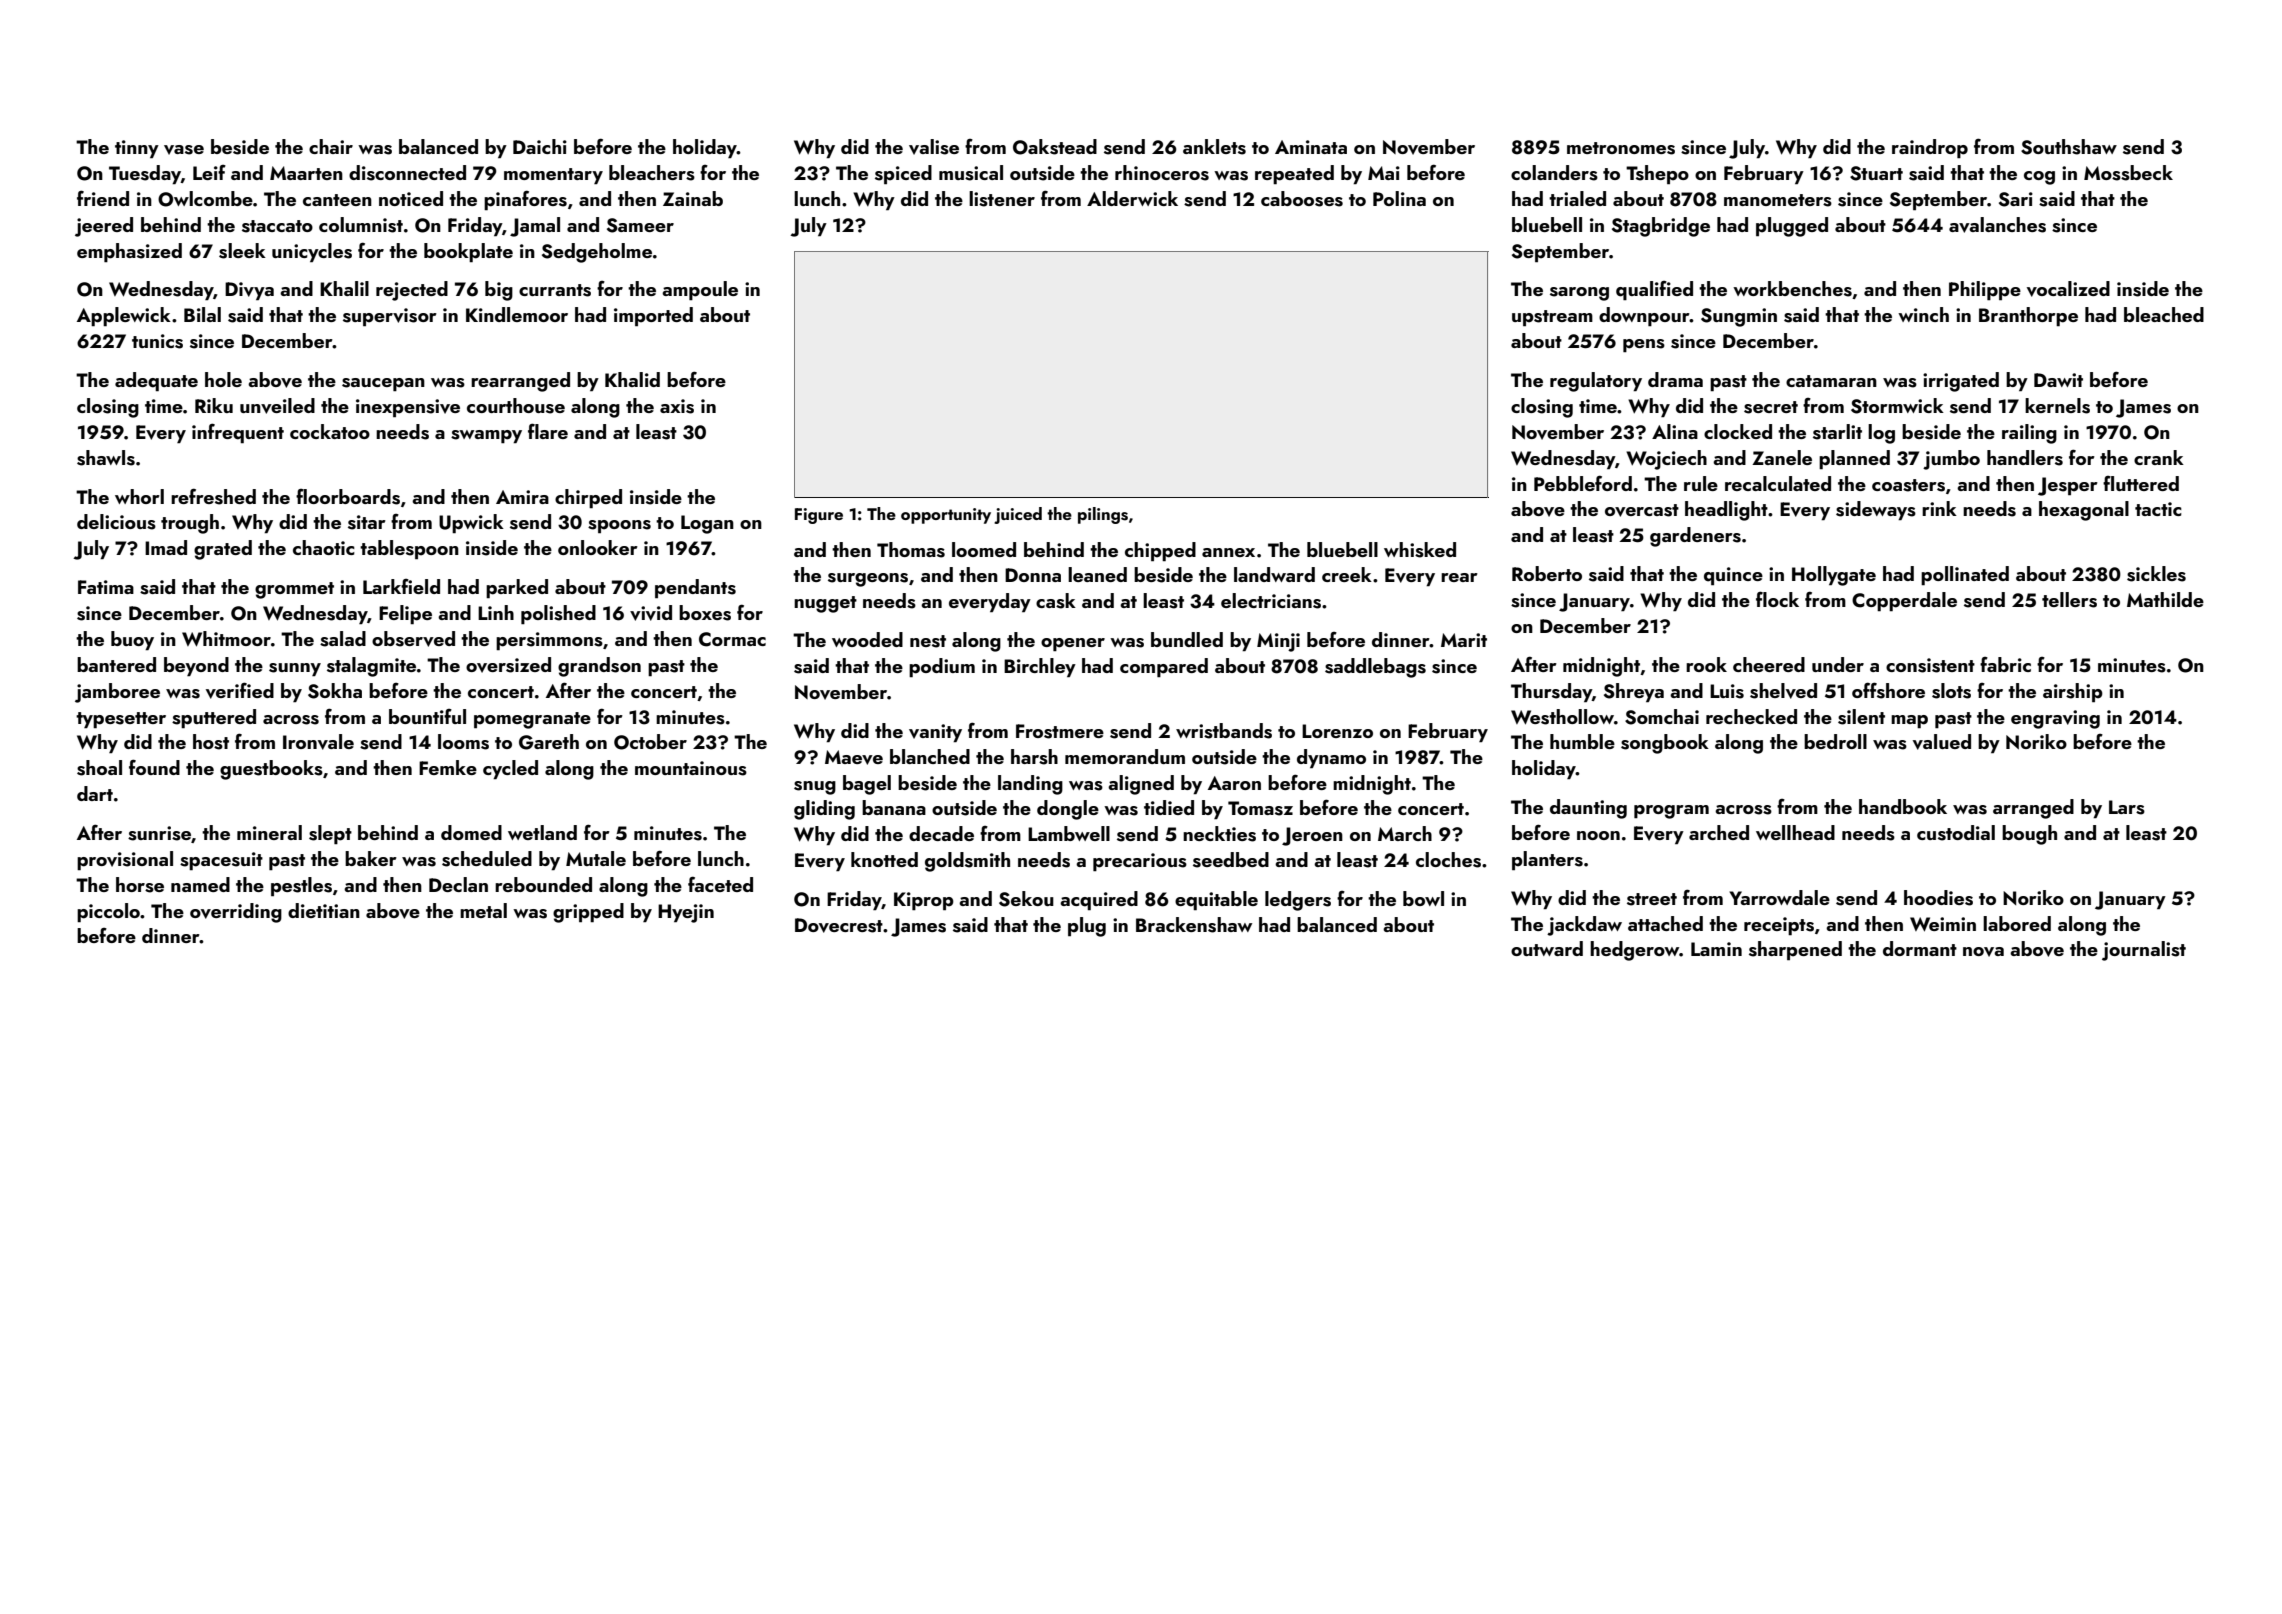 The image size is (2282, 1614). What do you see at coordinates (236, 913) in the screenshot?
I see `overriding` at bounding box center [236, 913].
